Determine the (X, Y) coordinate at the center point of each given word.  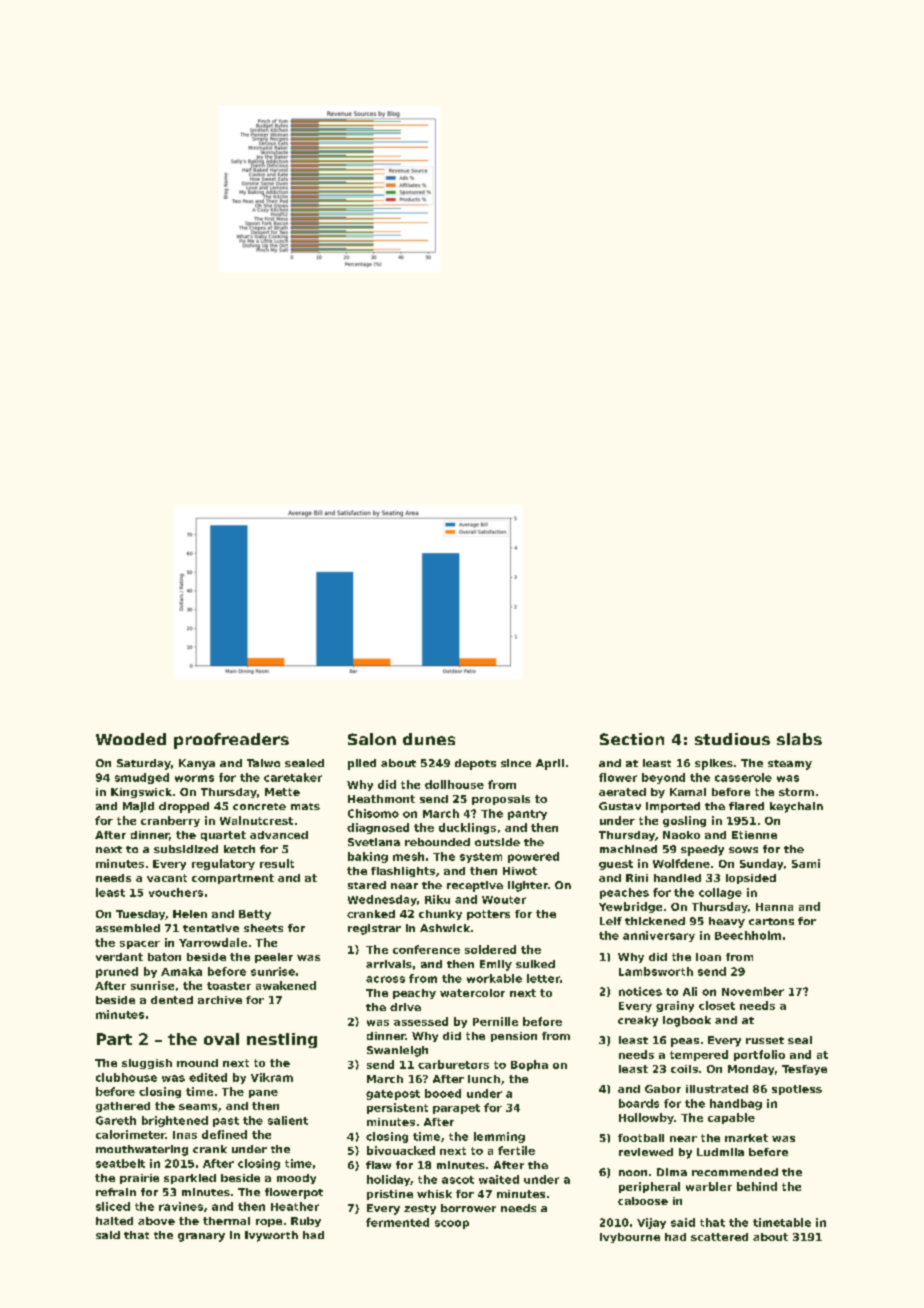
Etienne (754, 835)
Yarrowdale (213, 942)
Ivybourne (630, 1238)
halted (114, 1221)
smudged (142, 778)
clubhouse (126, 1077)
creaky (638, 1021)
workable (494, 978)
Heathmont (381, 799)
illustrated (717, 1089)
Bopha (529, 1065)
